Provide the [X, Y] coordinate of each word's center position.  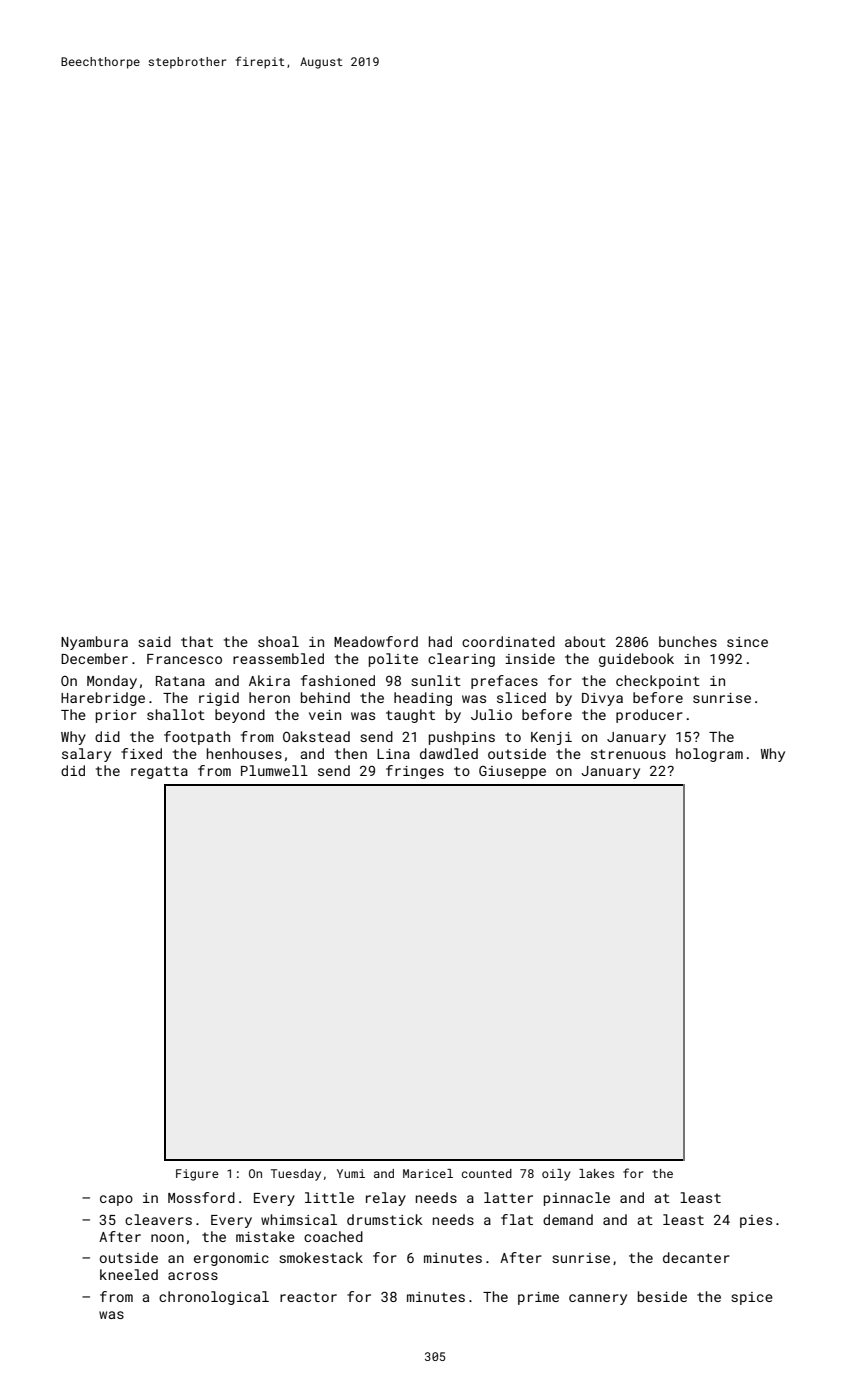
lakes [596, 1173]
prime [538, 1298]
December [94, 658]
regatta [159, 772]
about [585, 641]
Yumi [351, 1173]
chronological [214, 1298]
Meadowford [376, 641]
